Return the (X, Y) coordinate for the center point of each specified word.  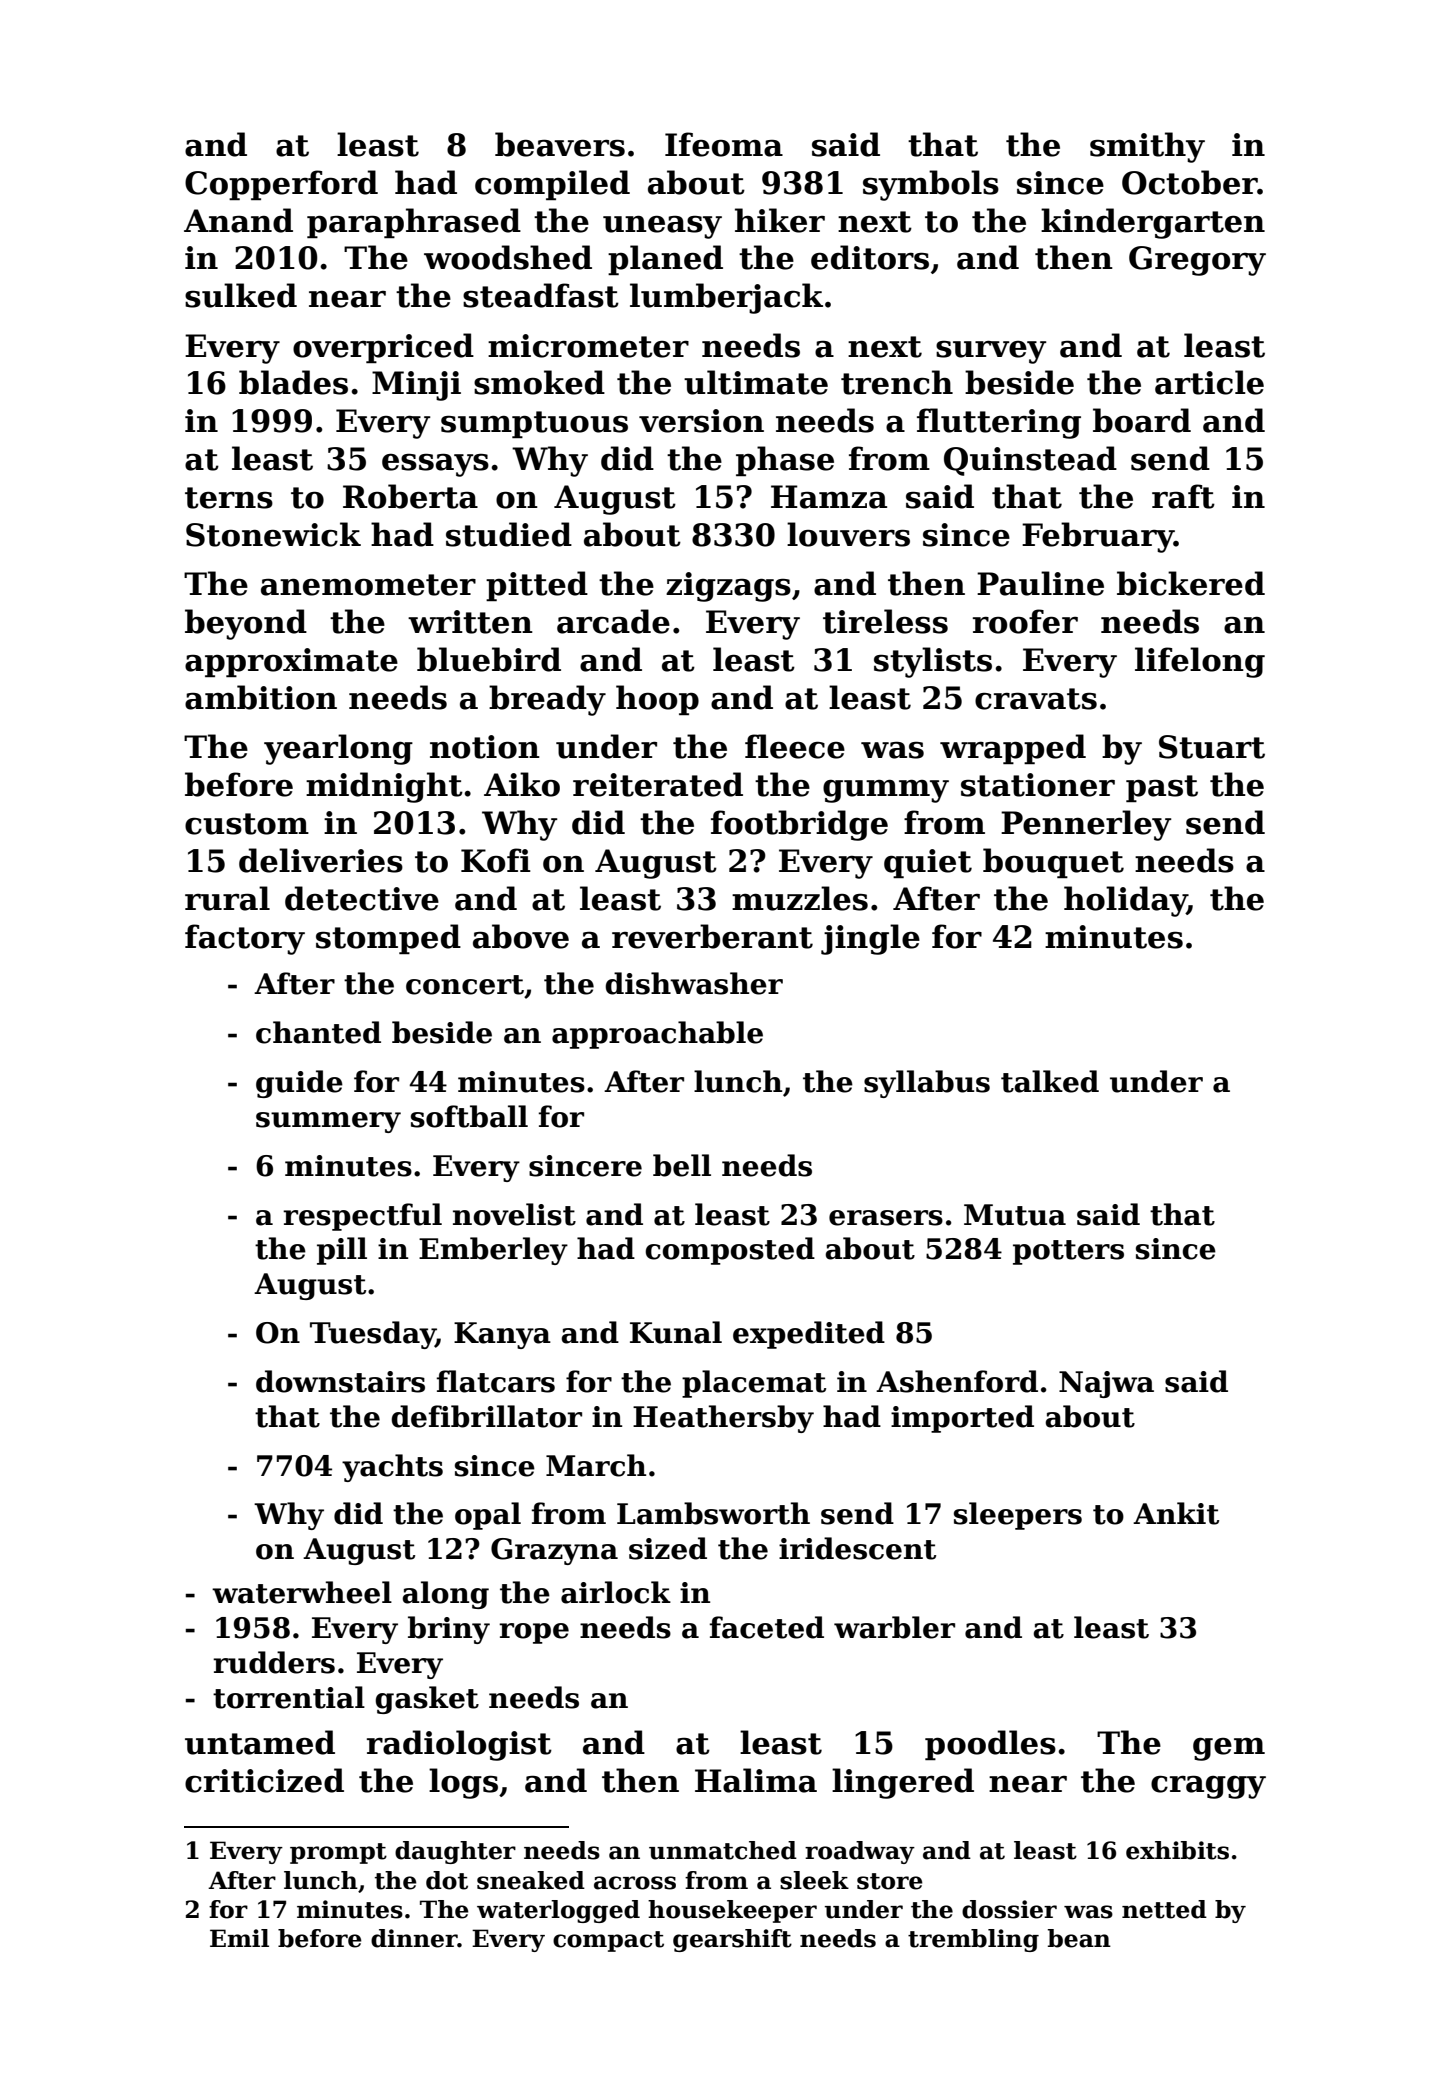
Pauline (1040, 583)
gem (1229, 1749)
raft (1183, 496)
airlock (616, 1592)
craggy (1208, 1787)
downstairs (340, 1381)
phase (785, 461)
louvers (848, 534)
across (635, 1883)
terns (229, 498)
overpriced (383, 348)
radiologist (459, 1745)
